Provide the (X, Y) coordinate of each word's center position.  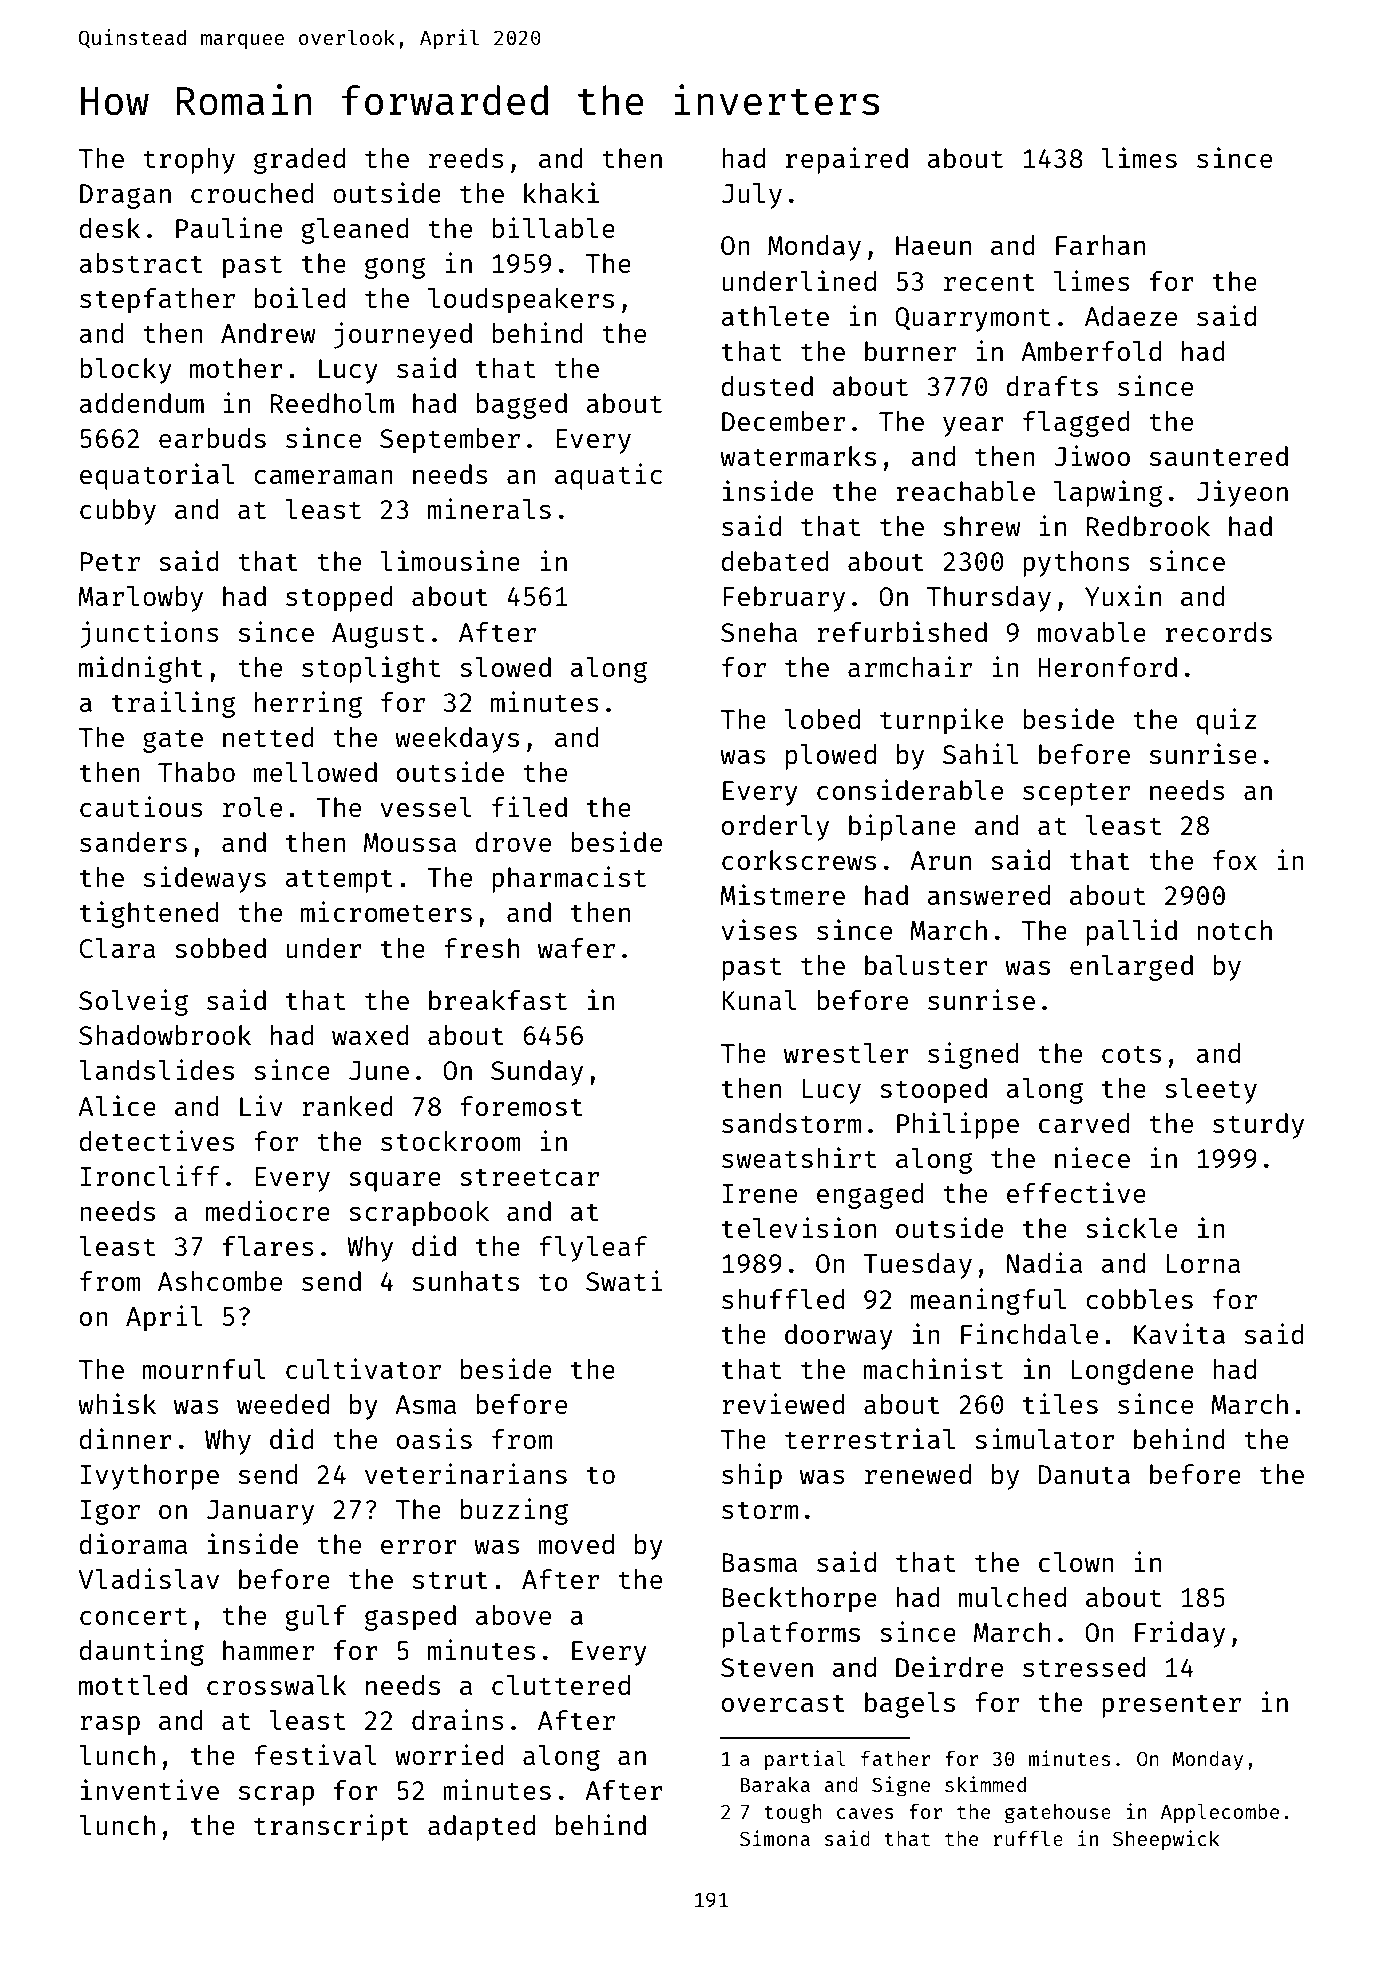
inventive (150, 1789)
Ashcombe (220, 1281)
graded (299, 161)
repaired (847, 160)
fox (1235, 860)
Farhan (1100, 245)
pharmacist (569, 879)
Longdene (1132, 1372)
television (799, 1227)
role (252, 807)
